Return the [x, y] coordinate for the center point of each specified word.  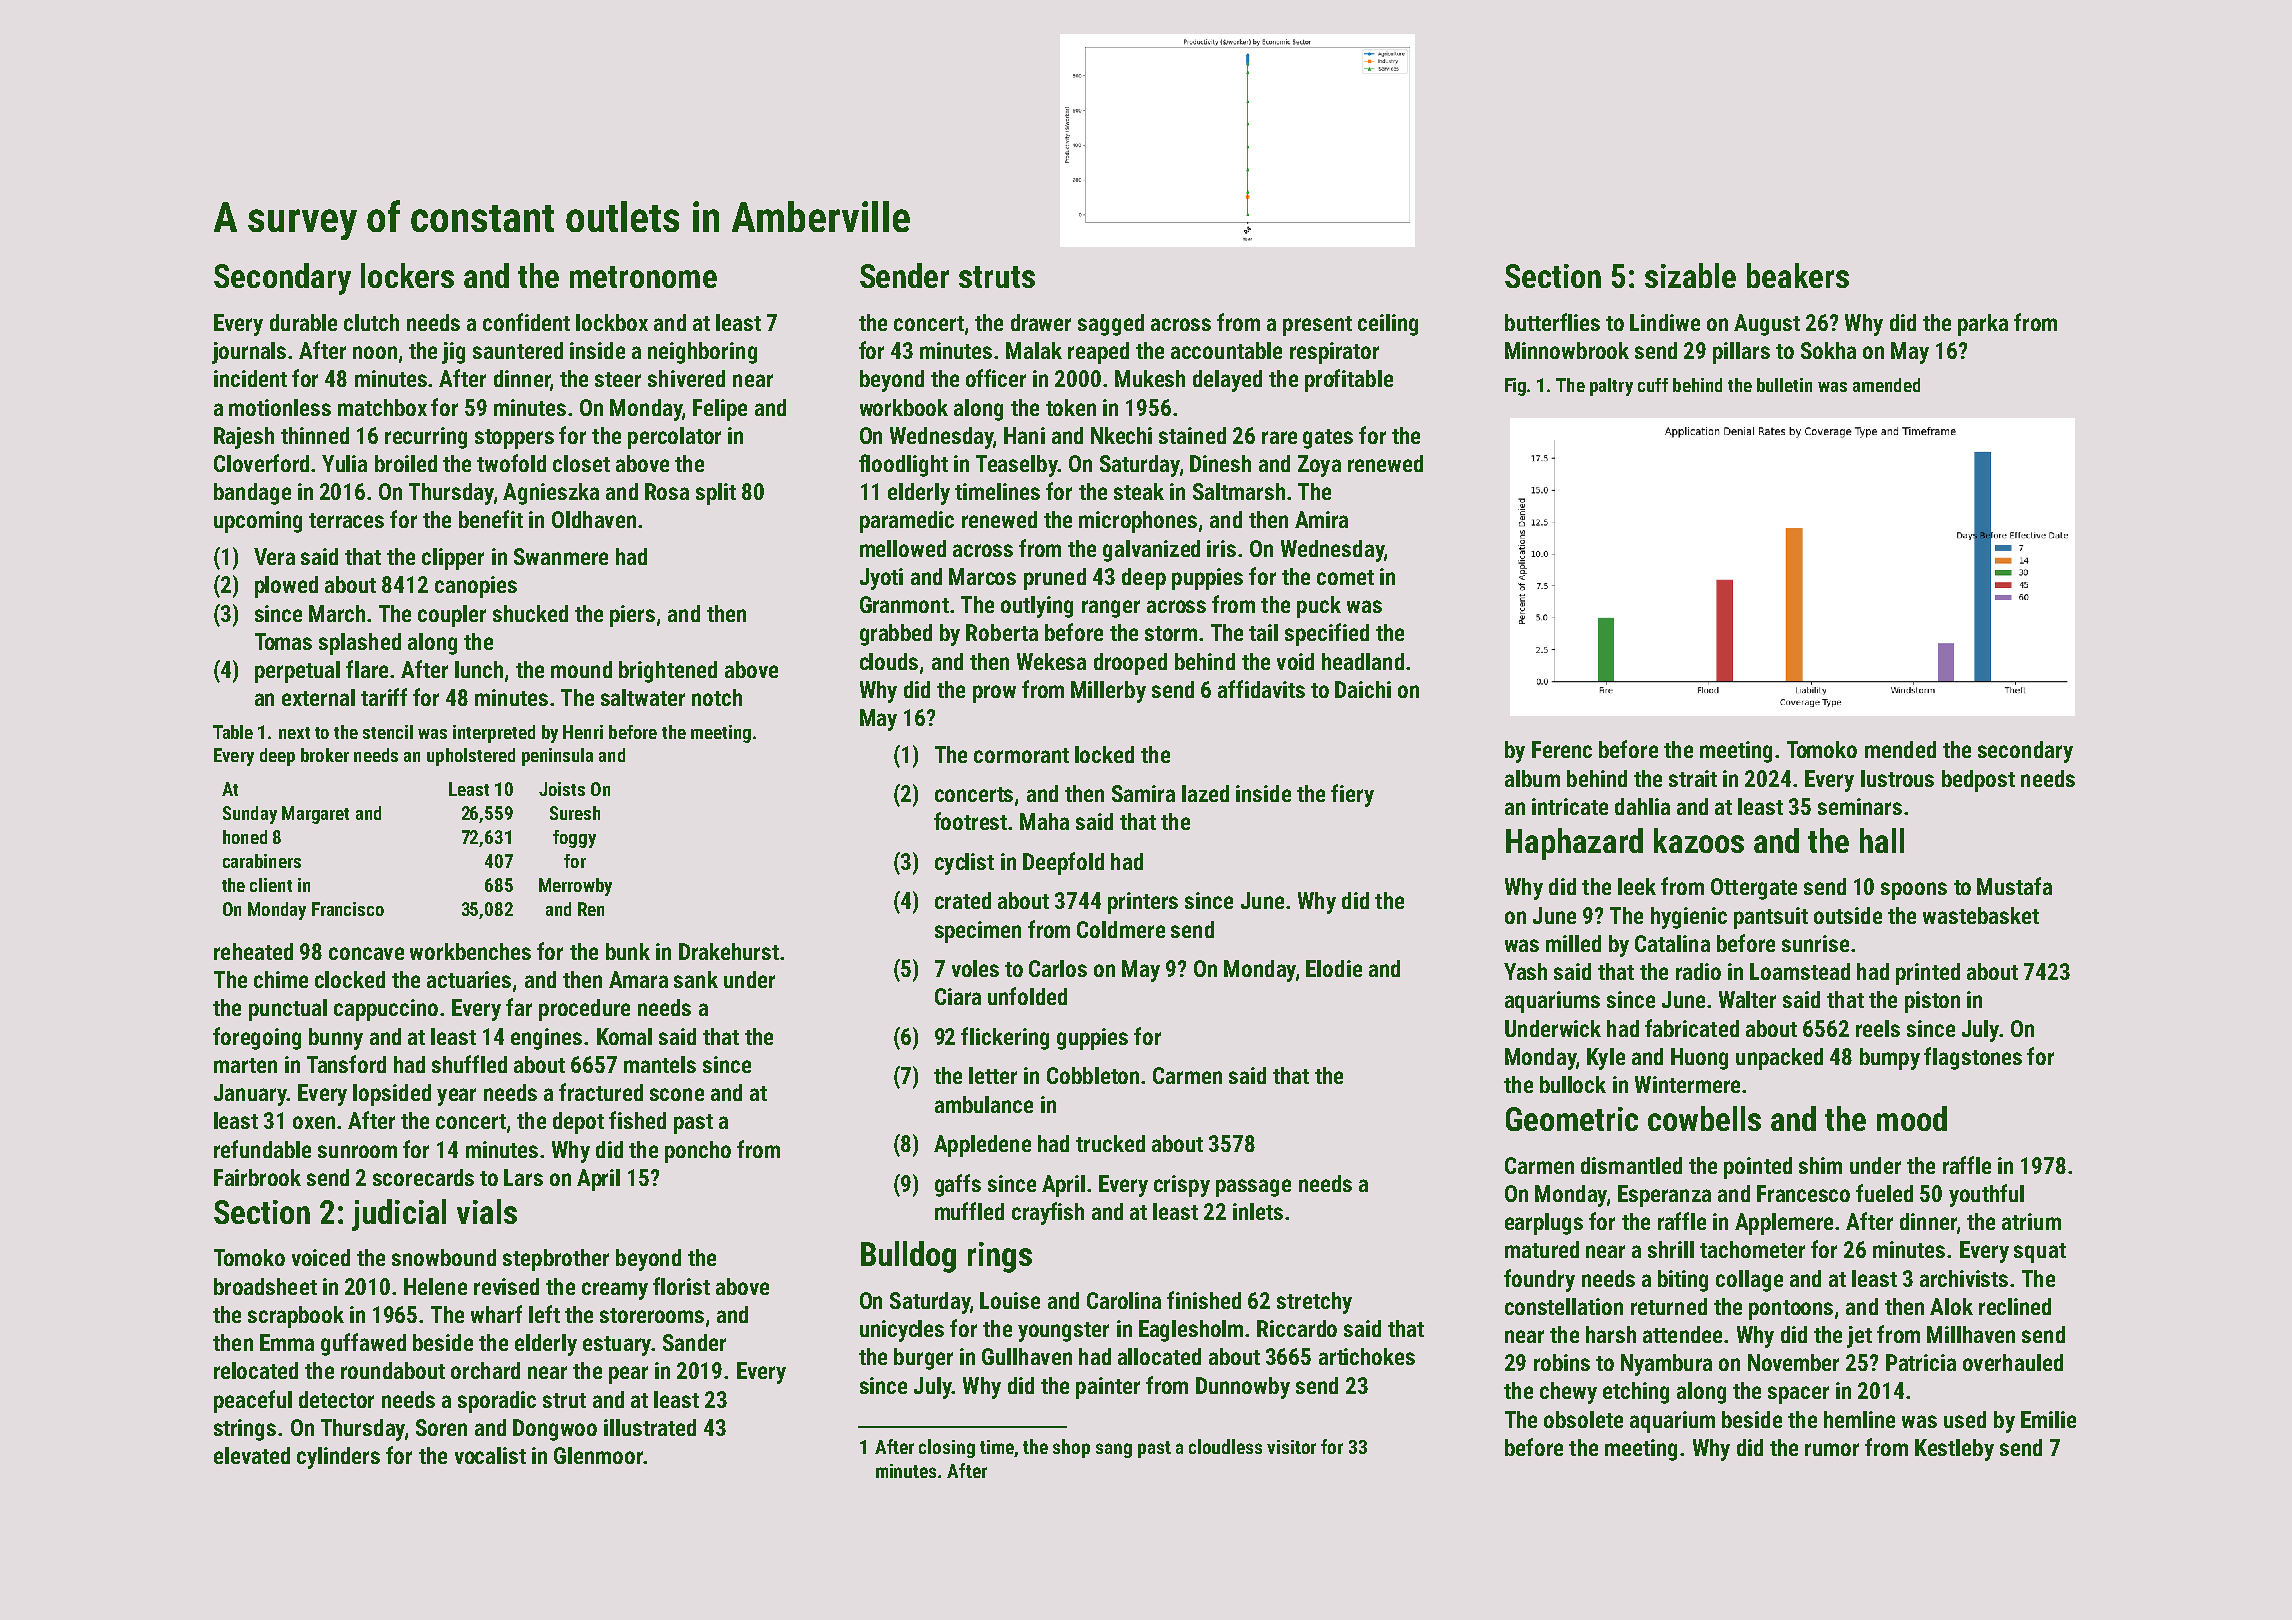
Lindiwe [1665, 322]
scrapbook [296, 1317]
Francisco [348, 909]
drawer [1041, 322]
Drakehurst [729, 951]
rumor [1832, 1449]
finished [1204, 1300]
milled [1573, 943]
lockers [407, 275]
